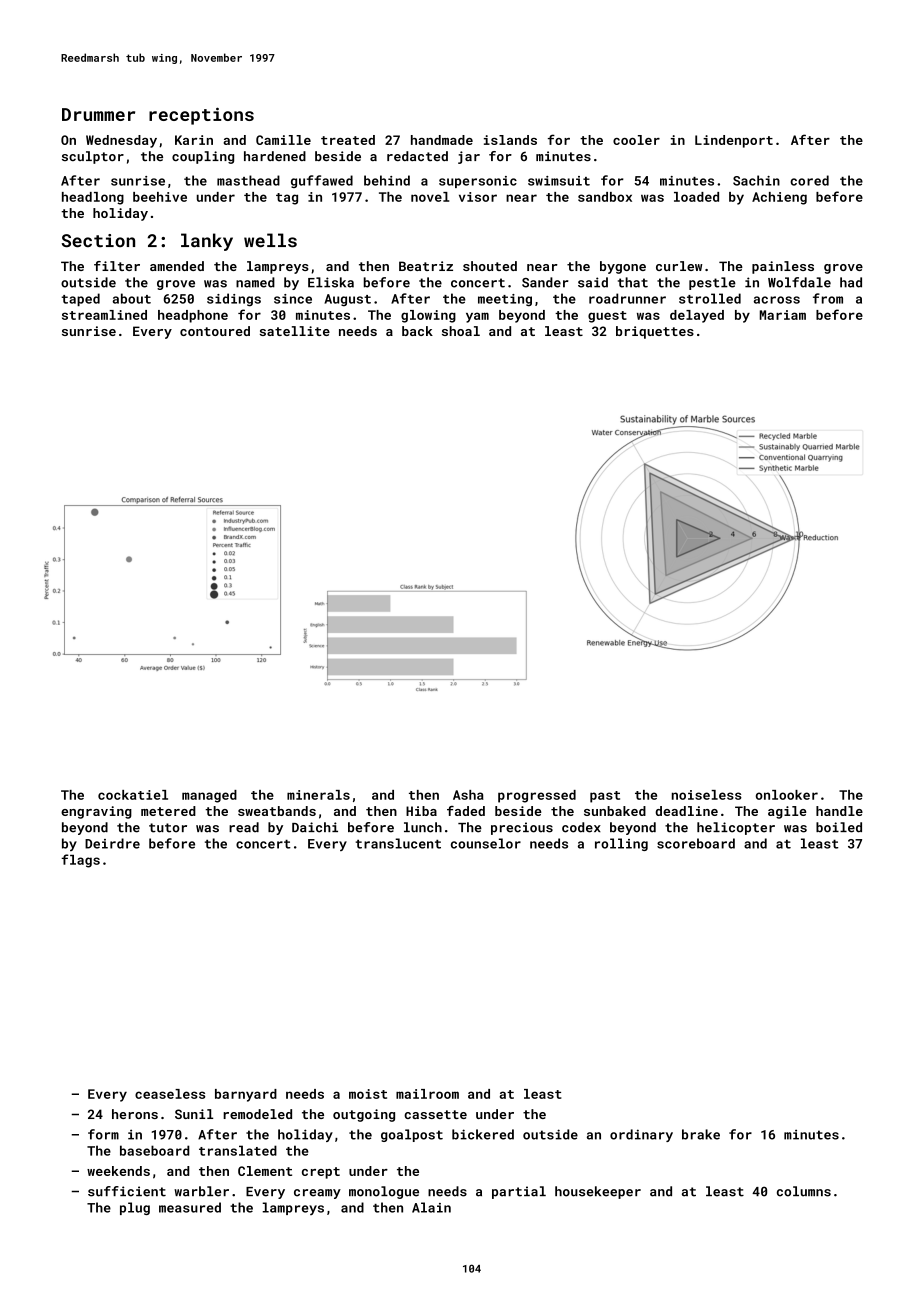  I want to click on Lindenport, so click(734, 141).
